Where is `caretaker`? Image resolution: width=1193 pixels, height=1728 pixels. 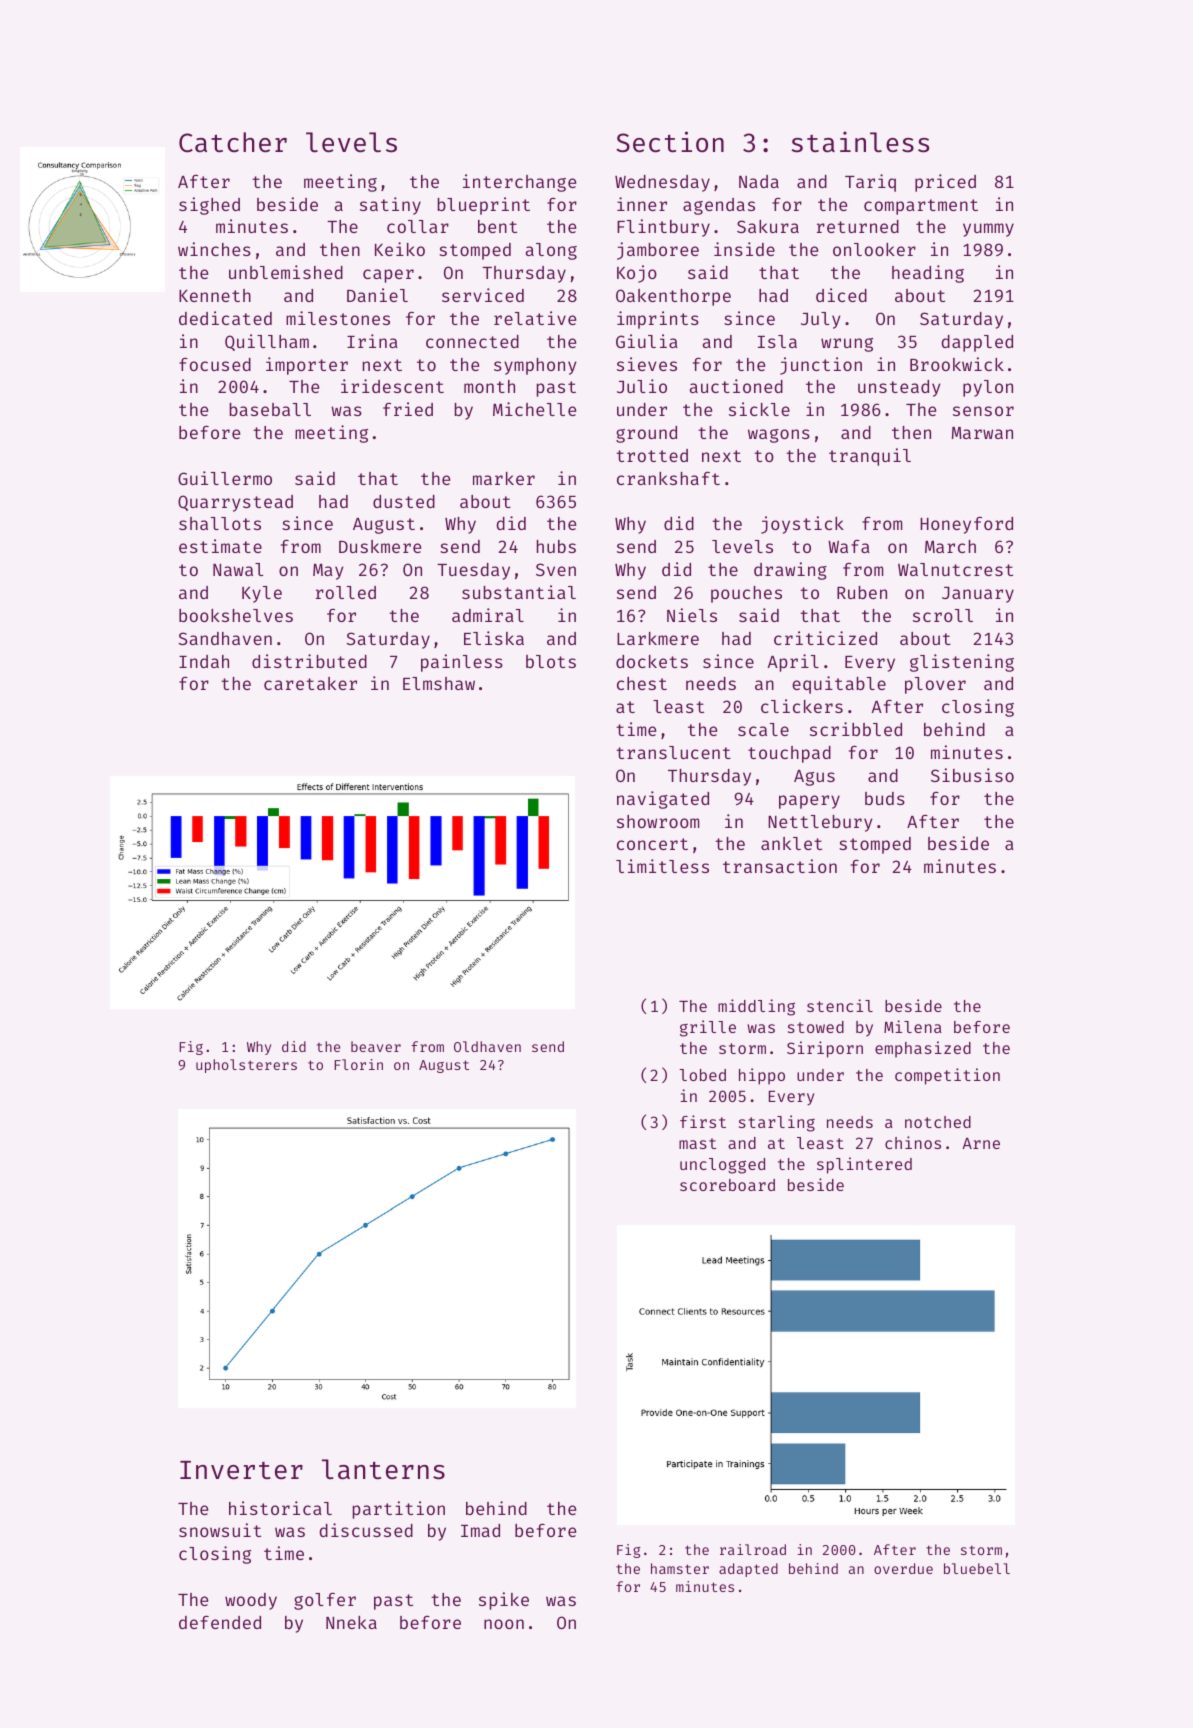 caretaker is located at coordinates (310, 683).
